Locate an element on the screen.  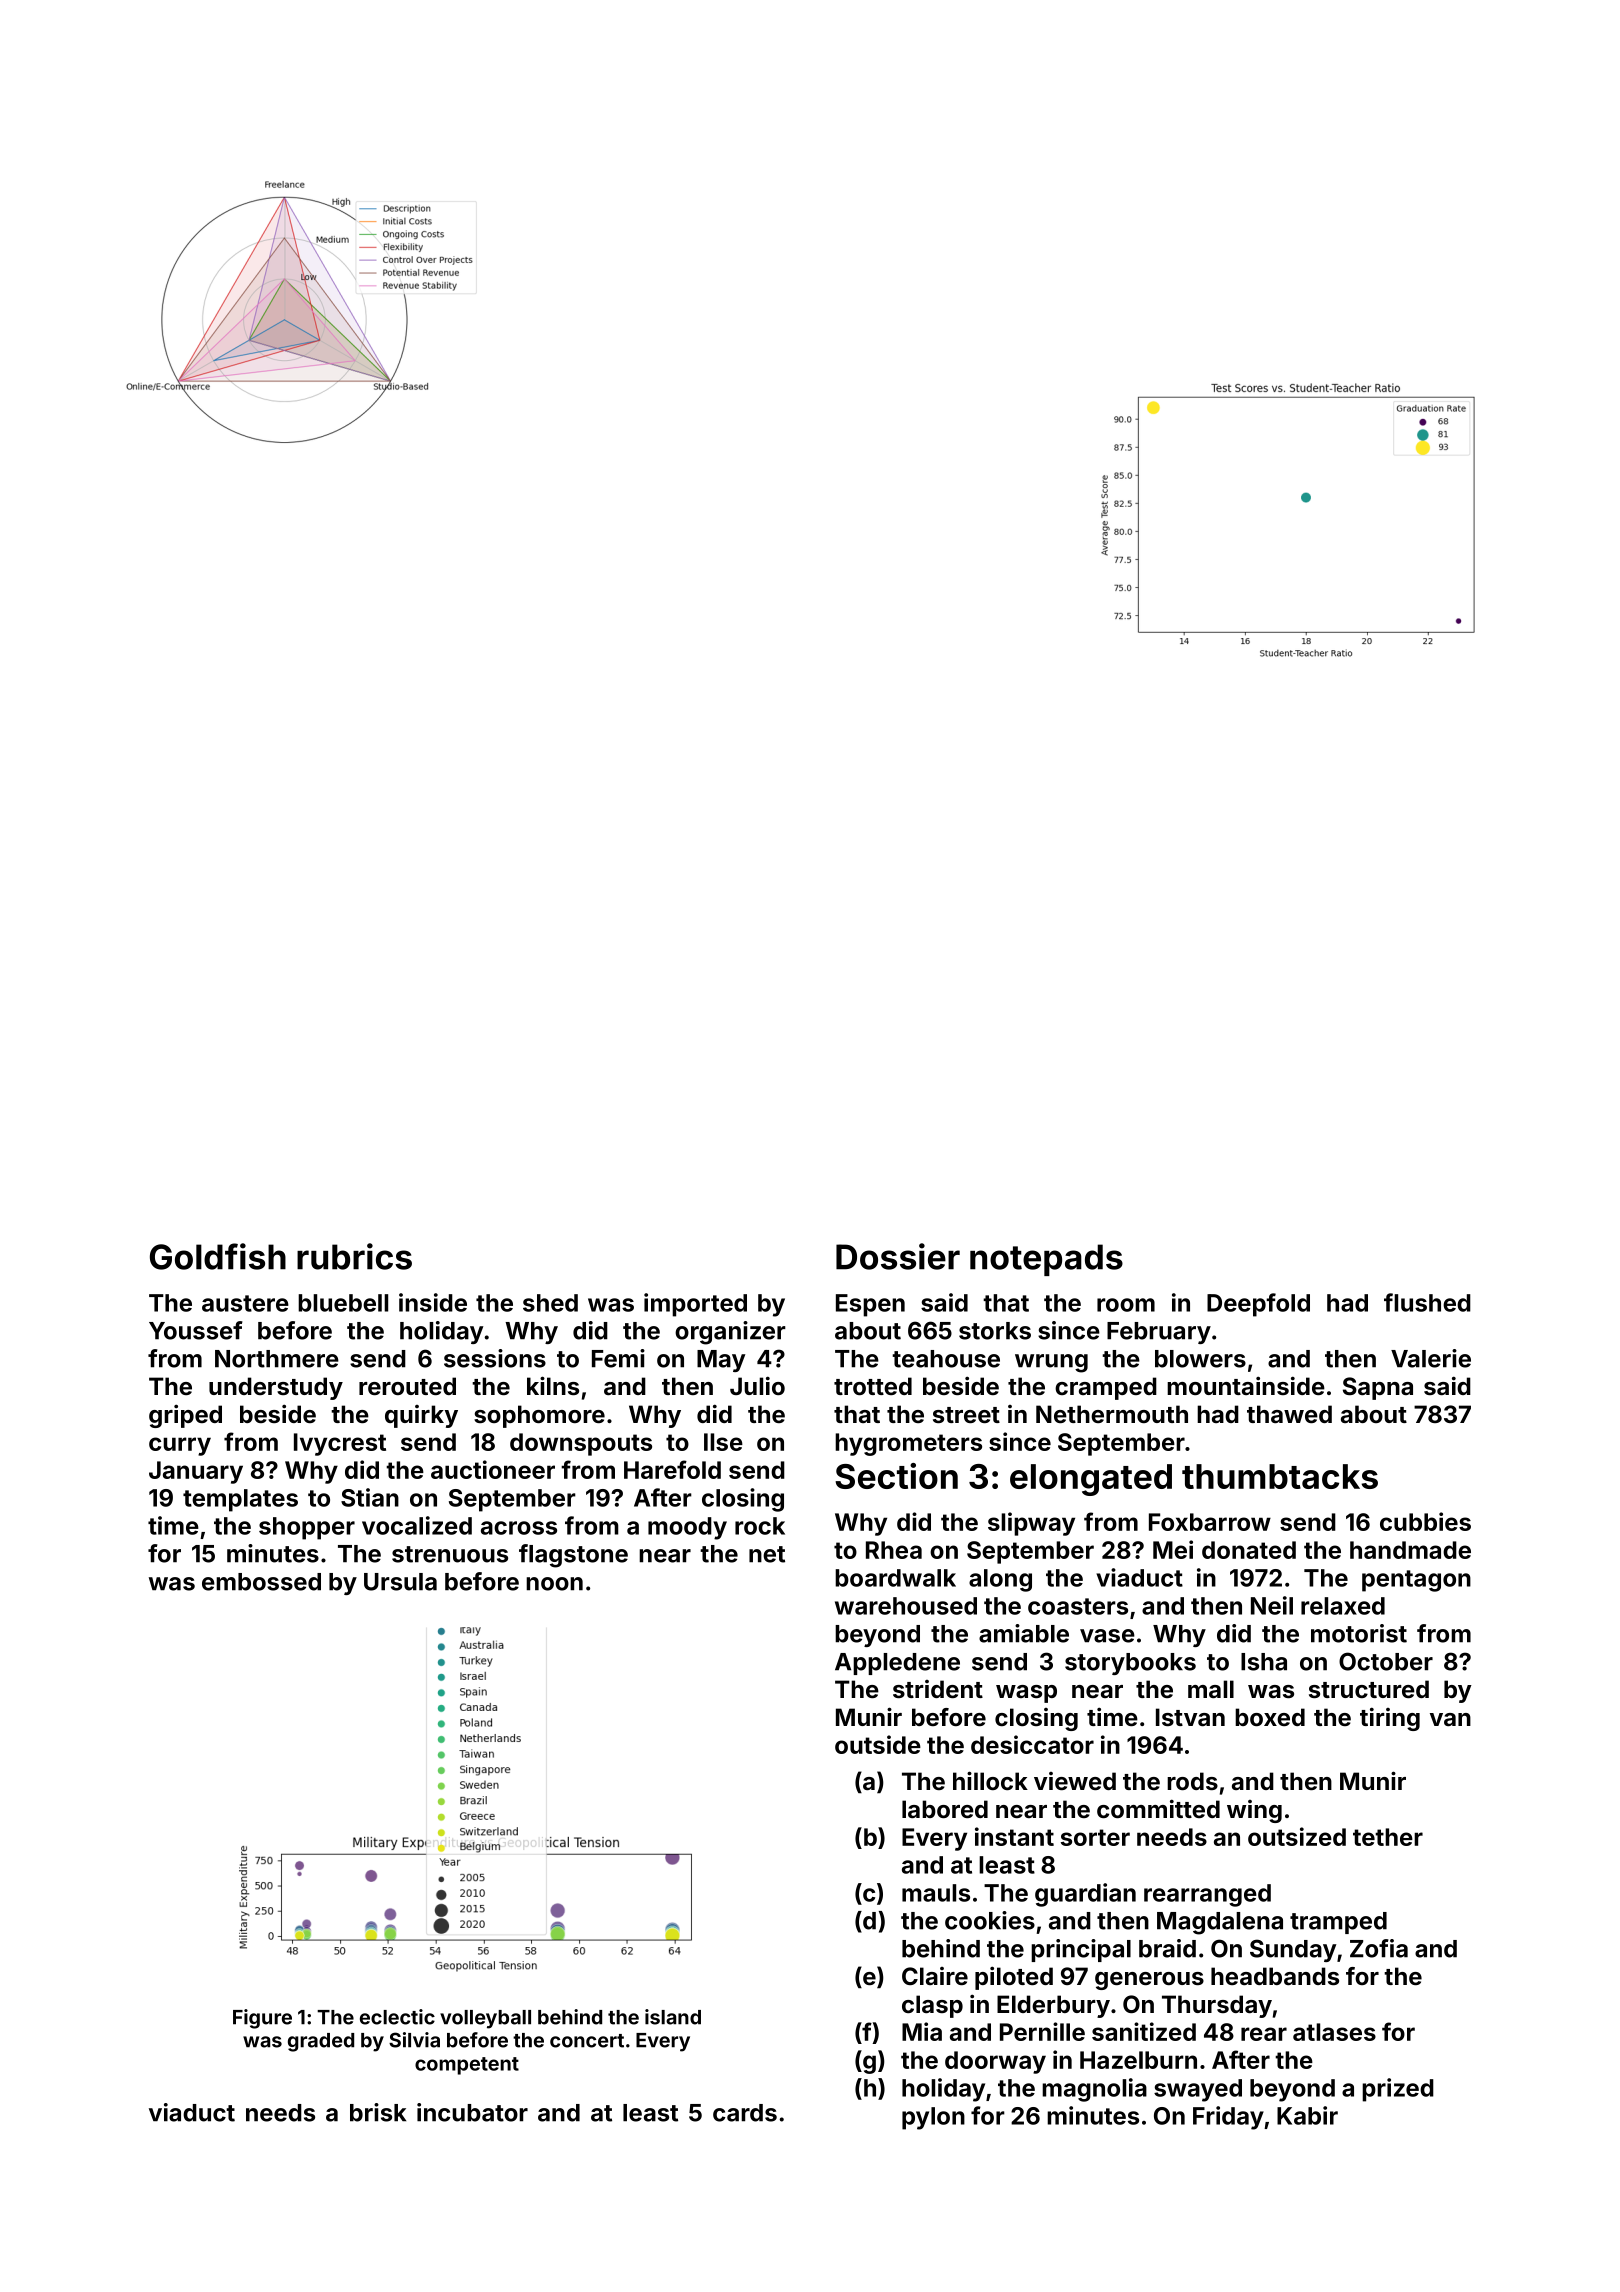
street is located at coordinates (966, 1415).
